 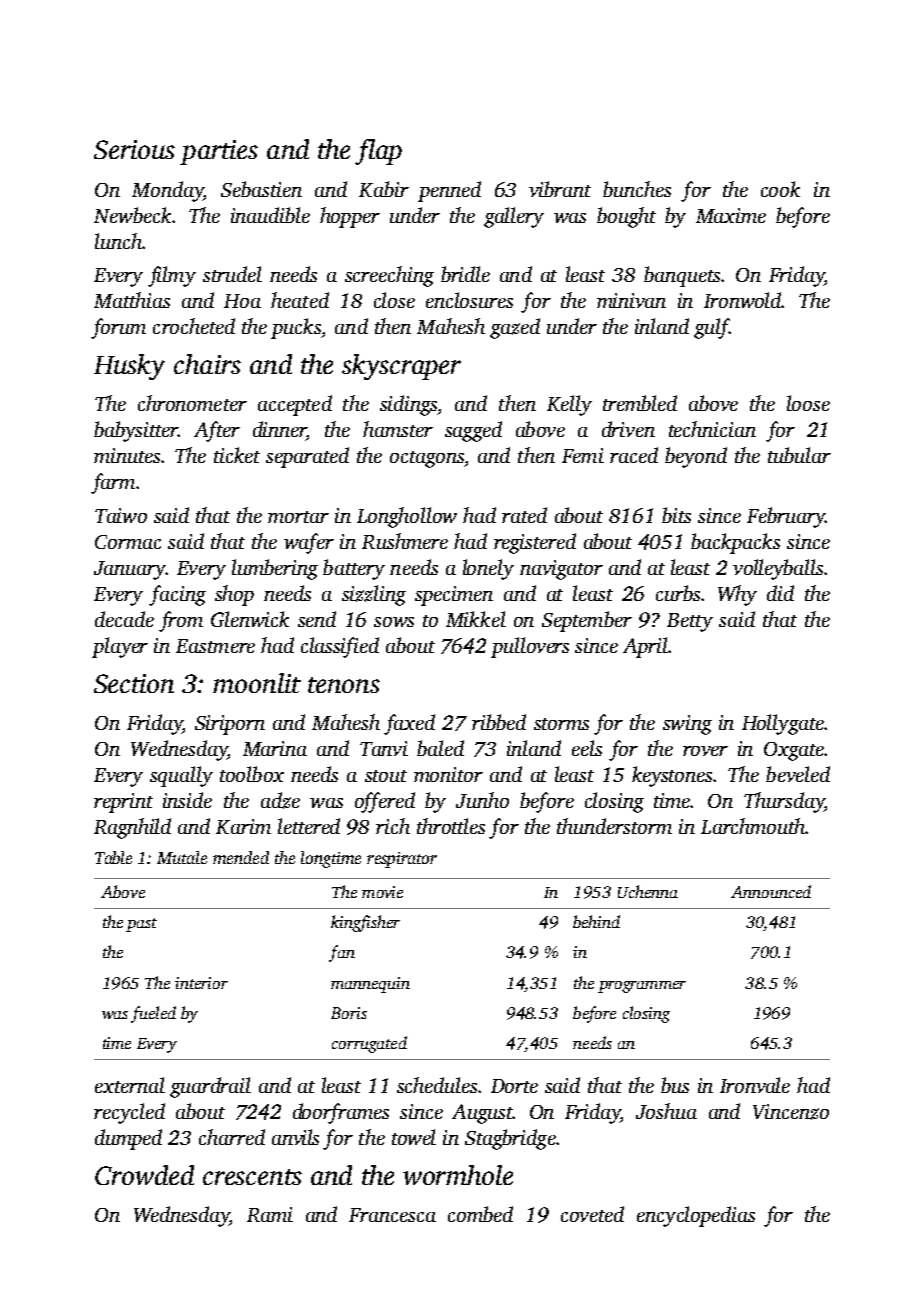 I want to click on moonlit, so click(x=257, y=683).
